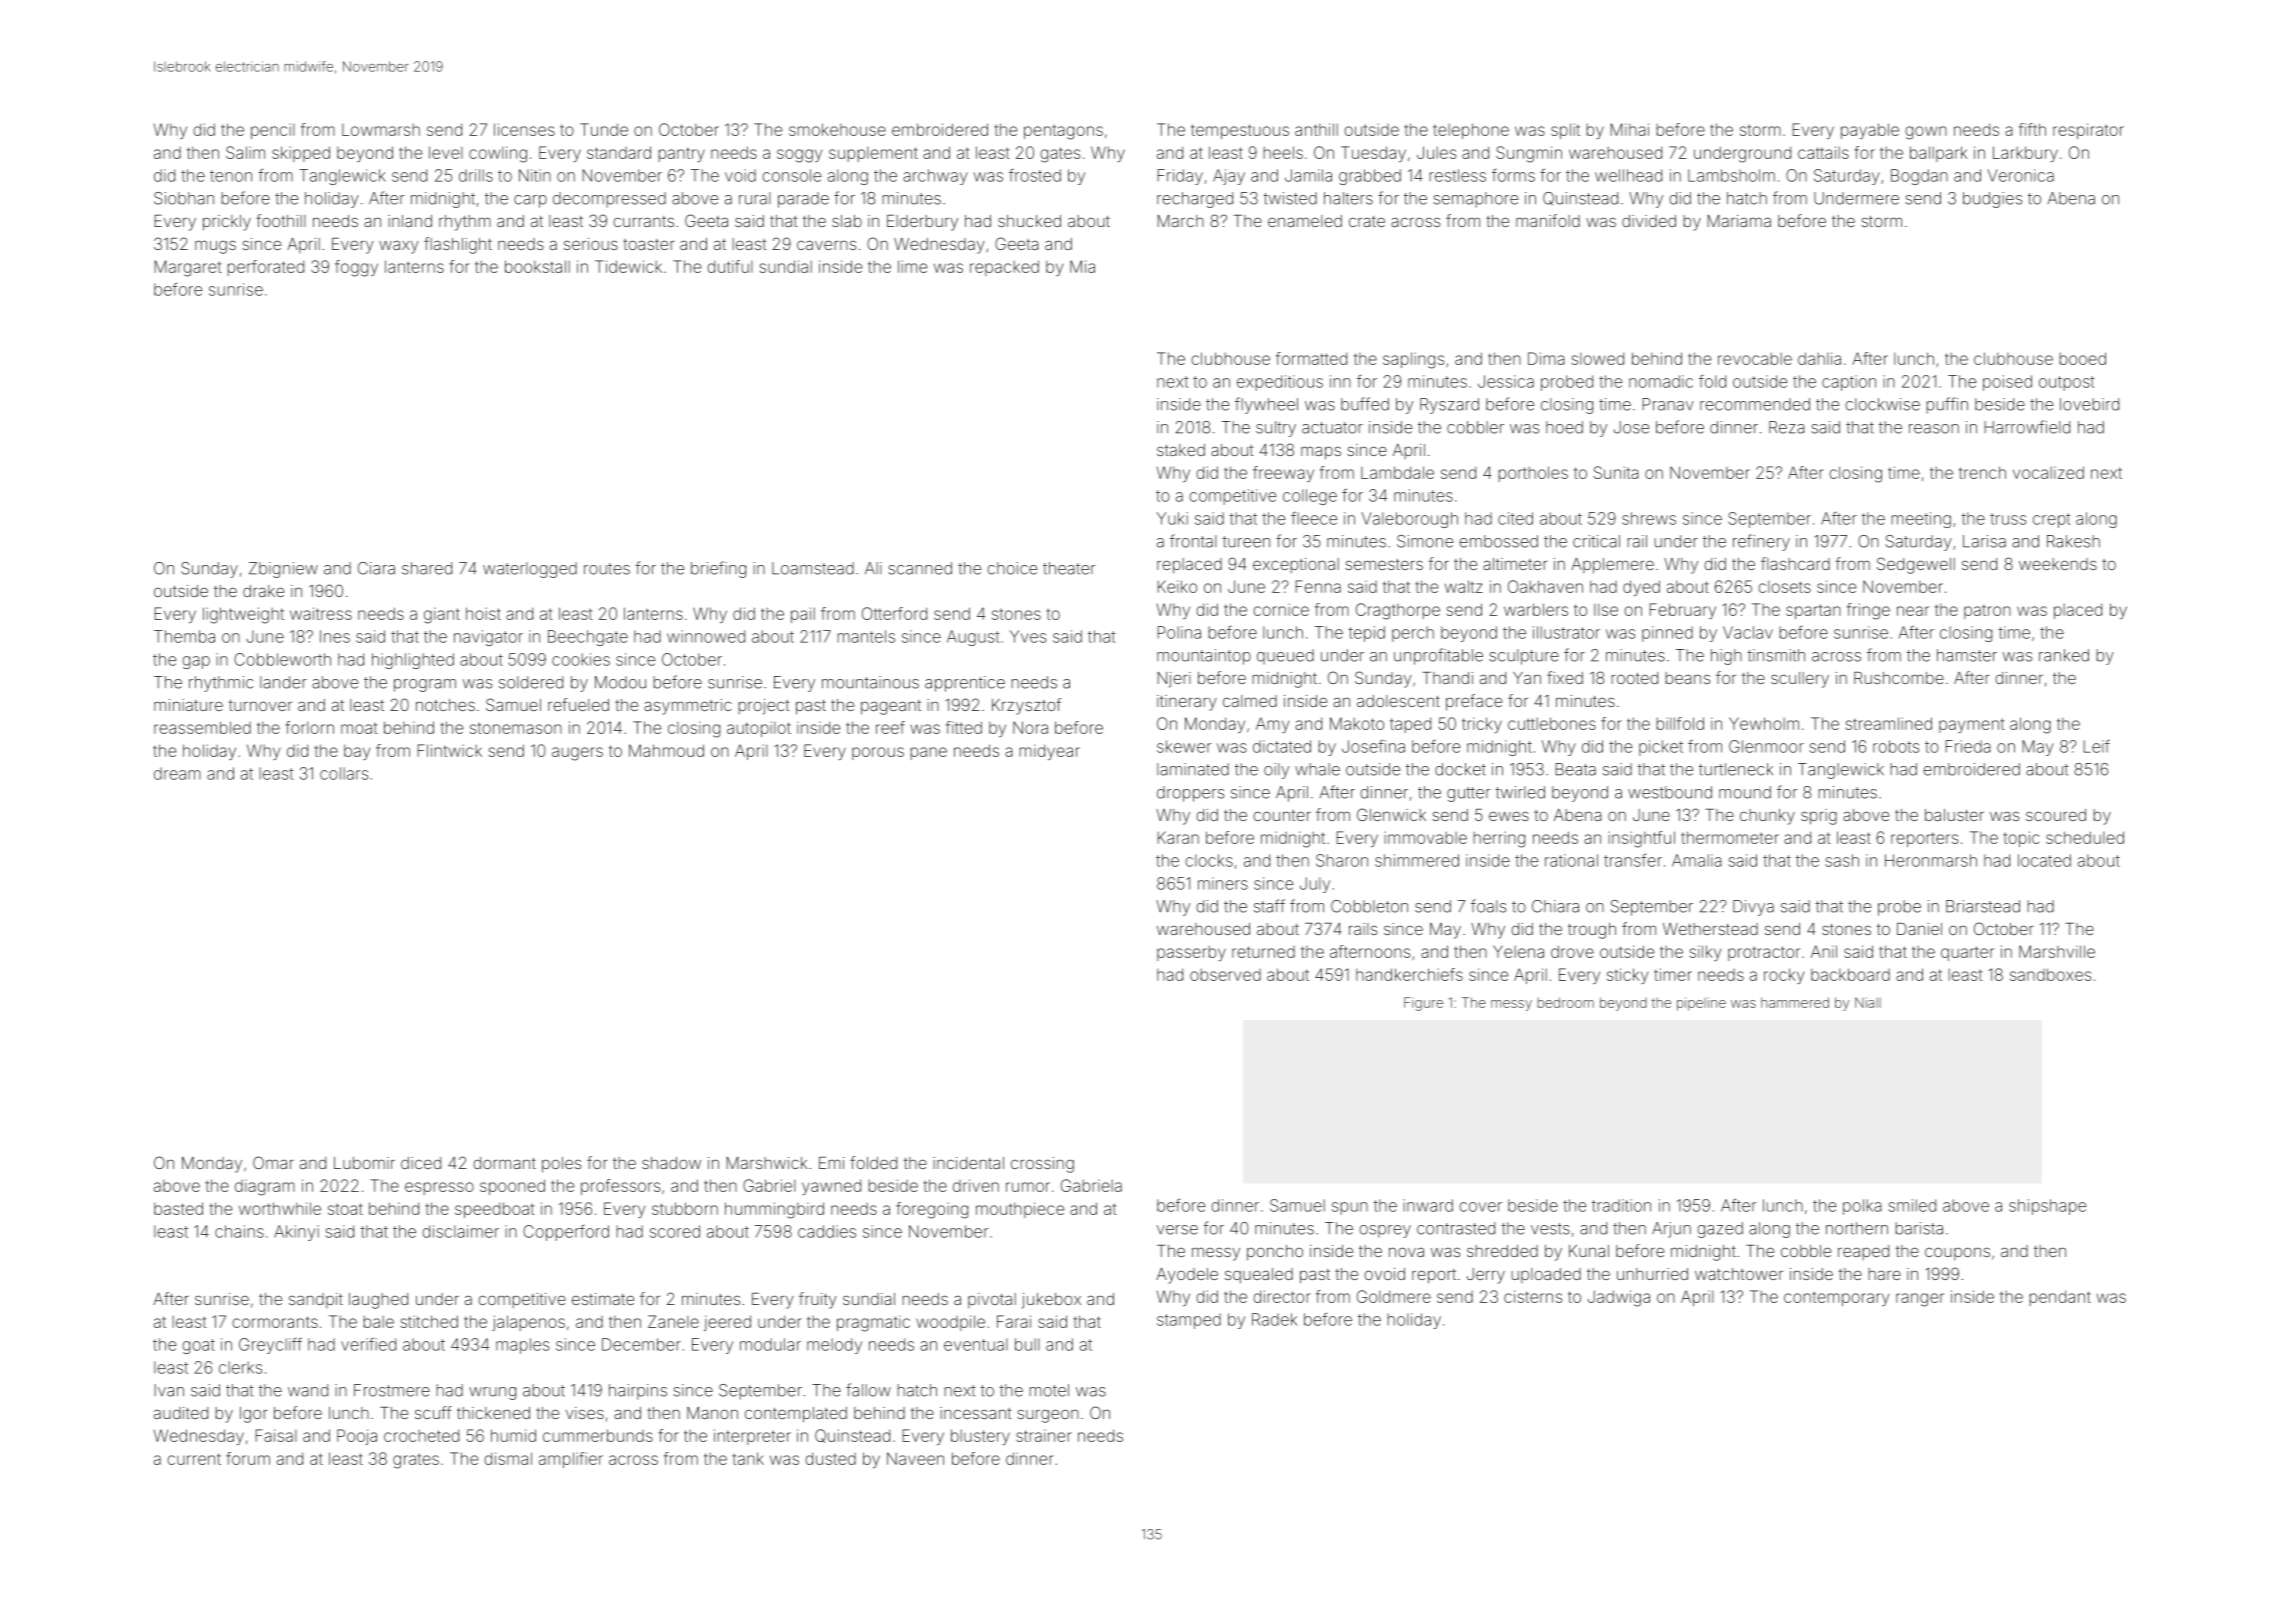 The height and width of the document is (1614, 2282). Describe the element at coordinates (2064, 655) in the document. I see `ranked` at that location.
